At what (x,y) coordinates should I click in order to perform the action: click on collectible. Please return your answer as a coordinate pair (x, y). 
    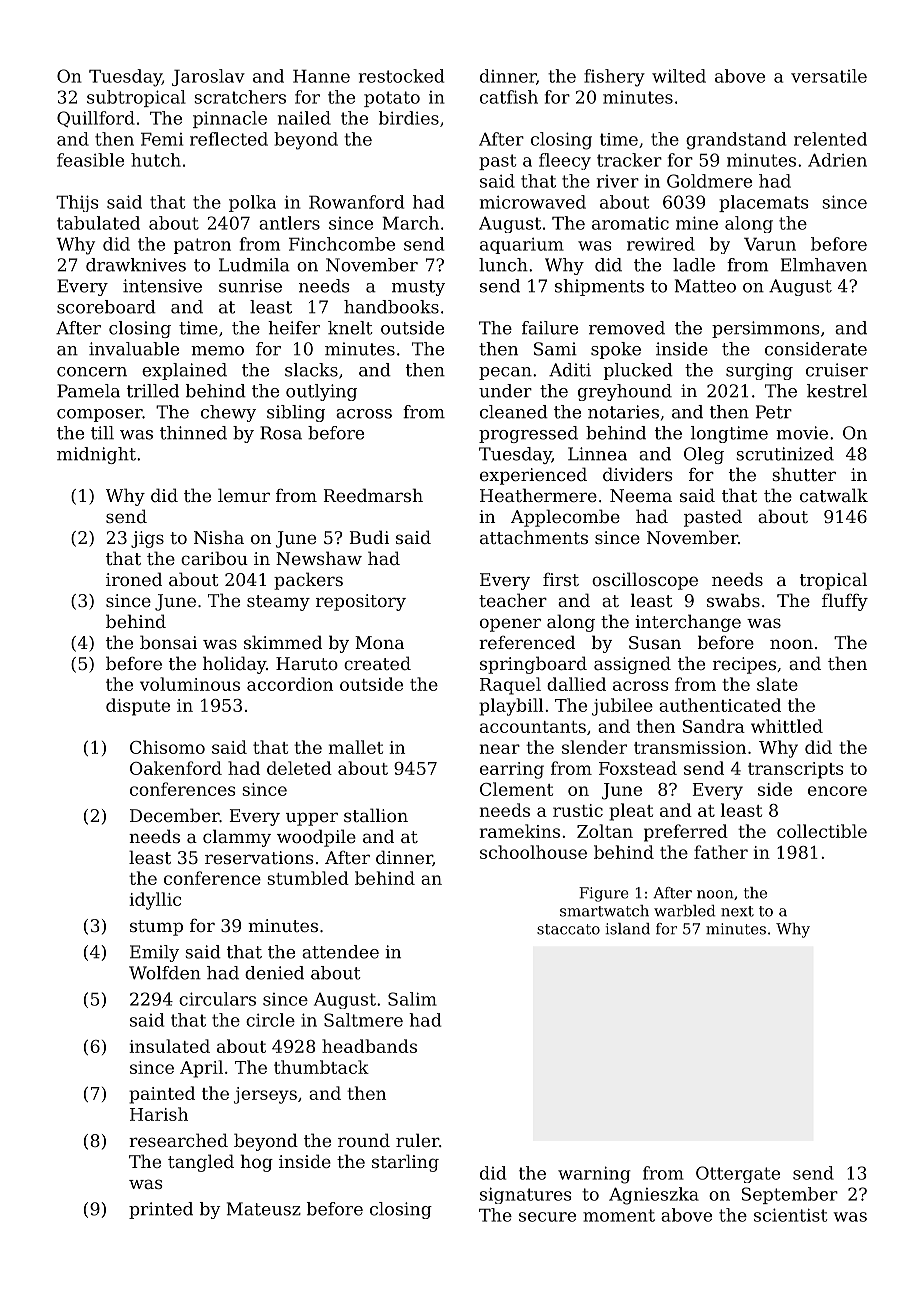
    Looking at the image, I should click on (822, 831).
